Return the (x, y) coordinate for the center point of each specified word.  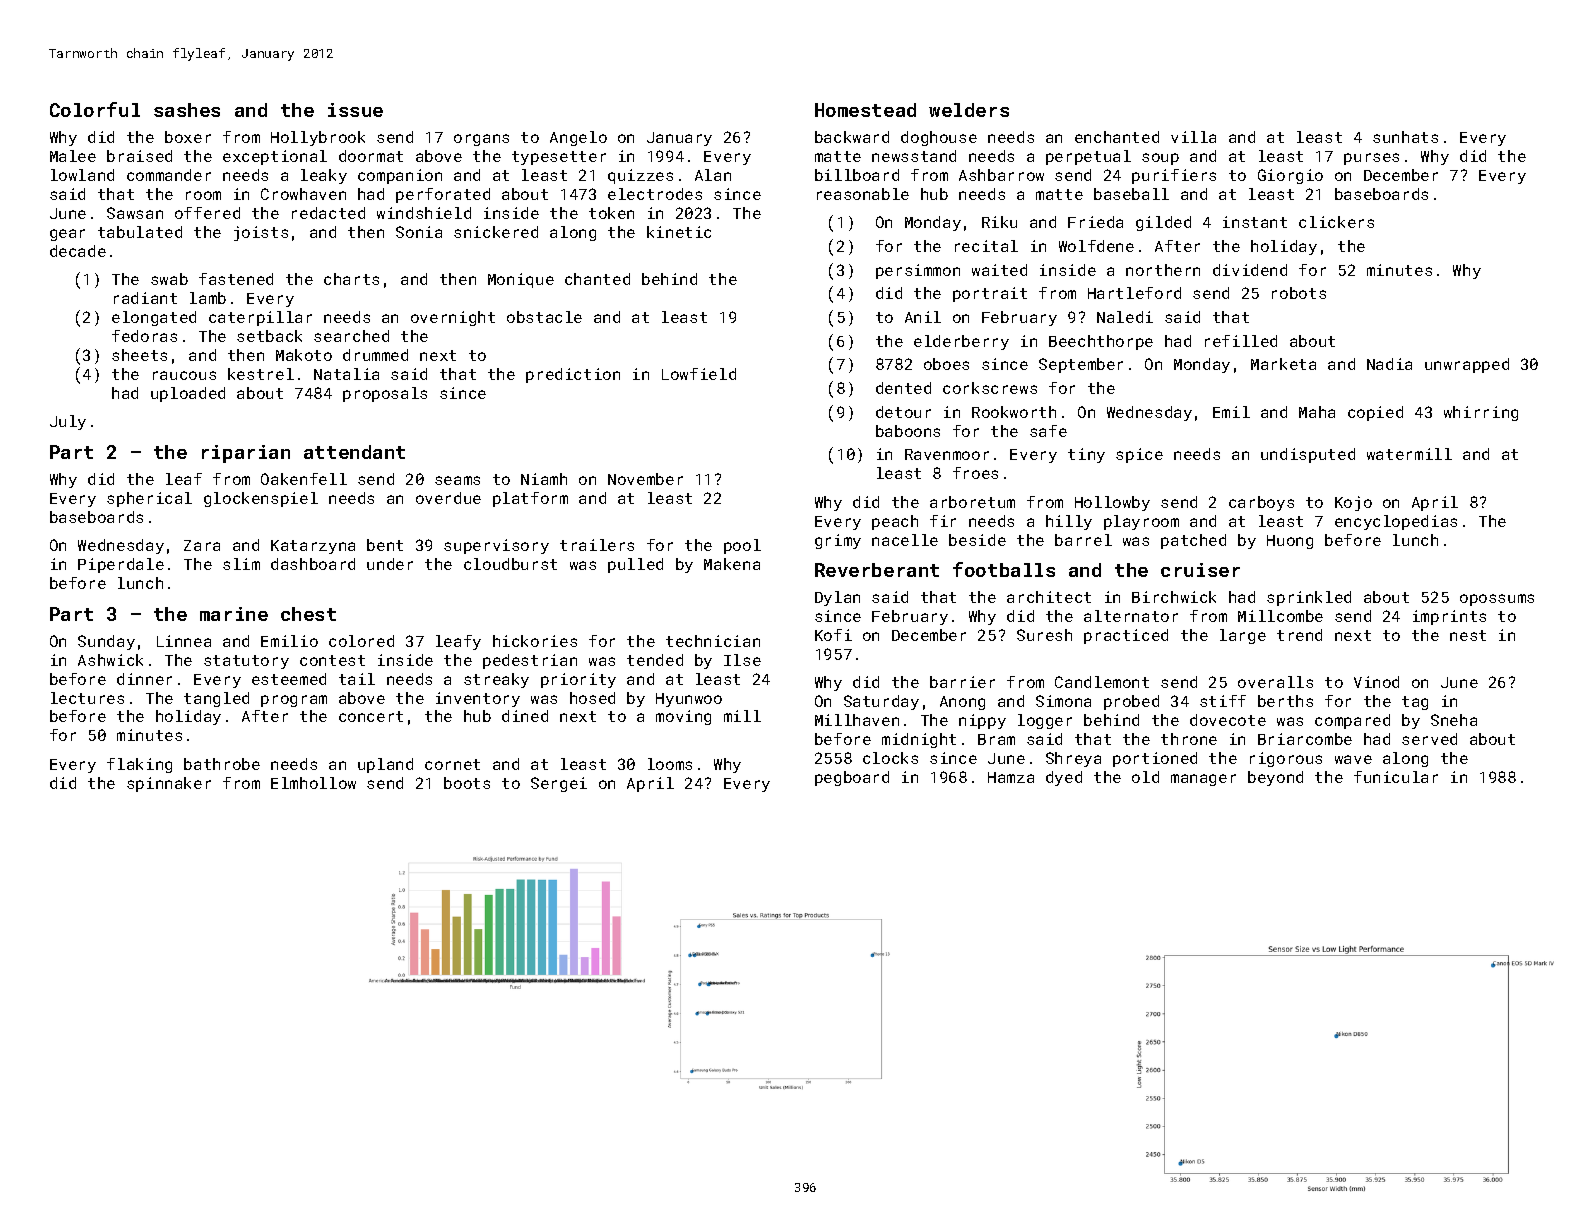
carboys (1261, 503)
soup (1160, 159)
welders (969, 110)
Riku (999, 222)
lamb (208, 298)
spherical (149, 499)
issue (355, 110)
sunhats (1405, 137)
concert (371, 716)
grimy (838, 541)
